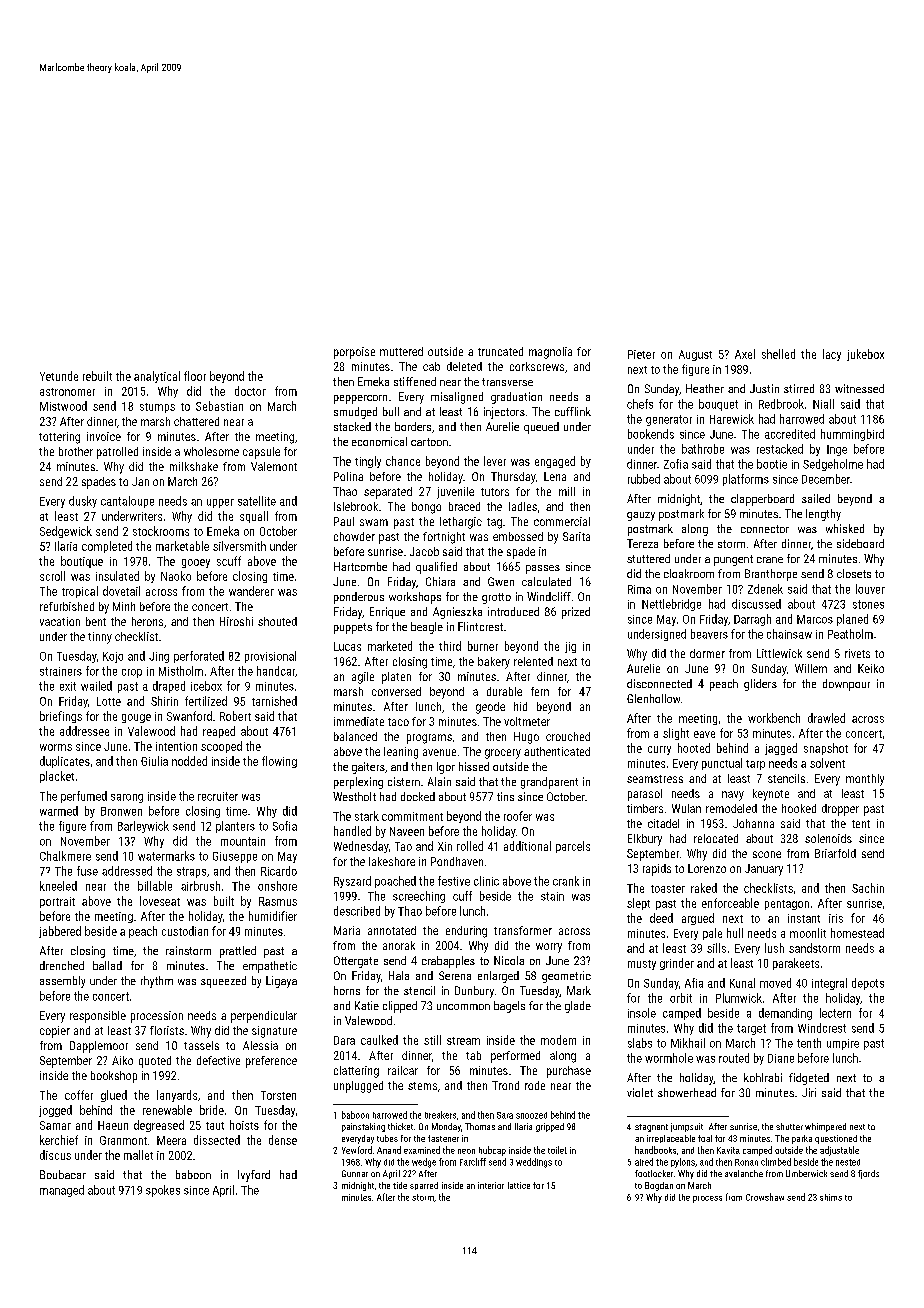  What do you see at coordinates (570, 647) in the page?
I see `jig` at bounding box center [570, 647].
